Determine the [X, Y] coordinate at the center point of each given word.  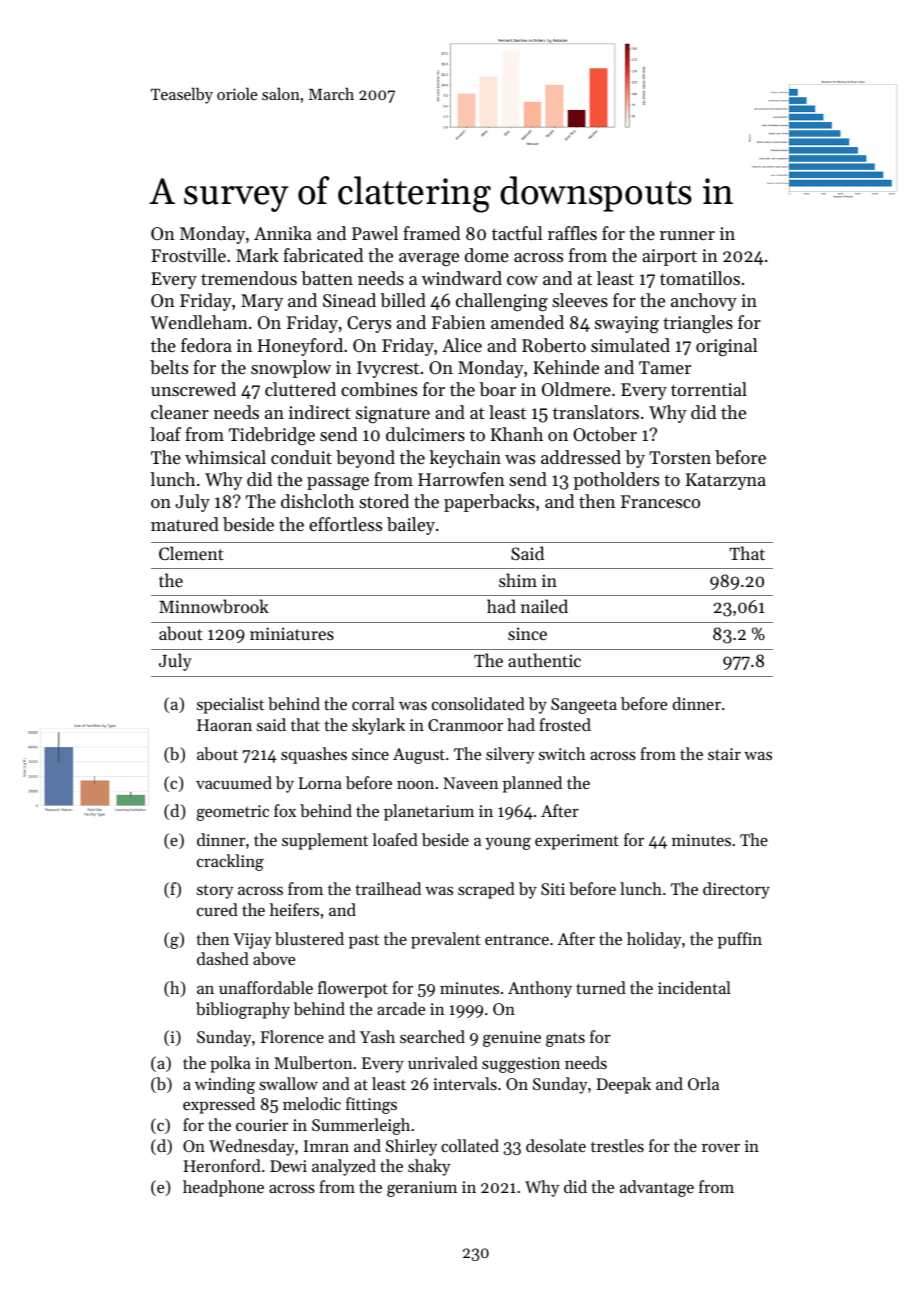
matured [185, 524]
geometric [233, 813]
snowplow [291, 369]
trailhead [388, 888]
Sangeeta [584, 706]
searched [432, 1036]
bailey [411, 526]
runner [687, 235]
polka [230, 1064]
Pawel [375, 233]
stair [724, 754]
